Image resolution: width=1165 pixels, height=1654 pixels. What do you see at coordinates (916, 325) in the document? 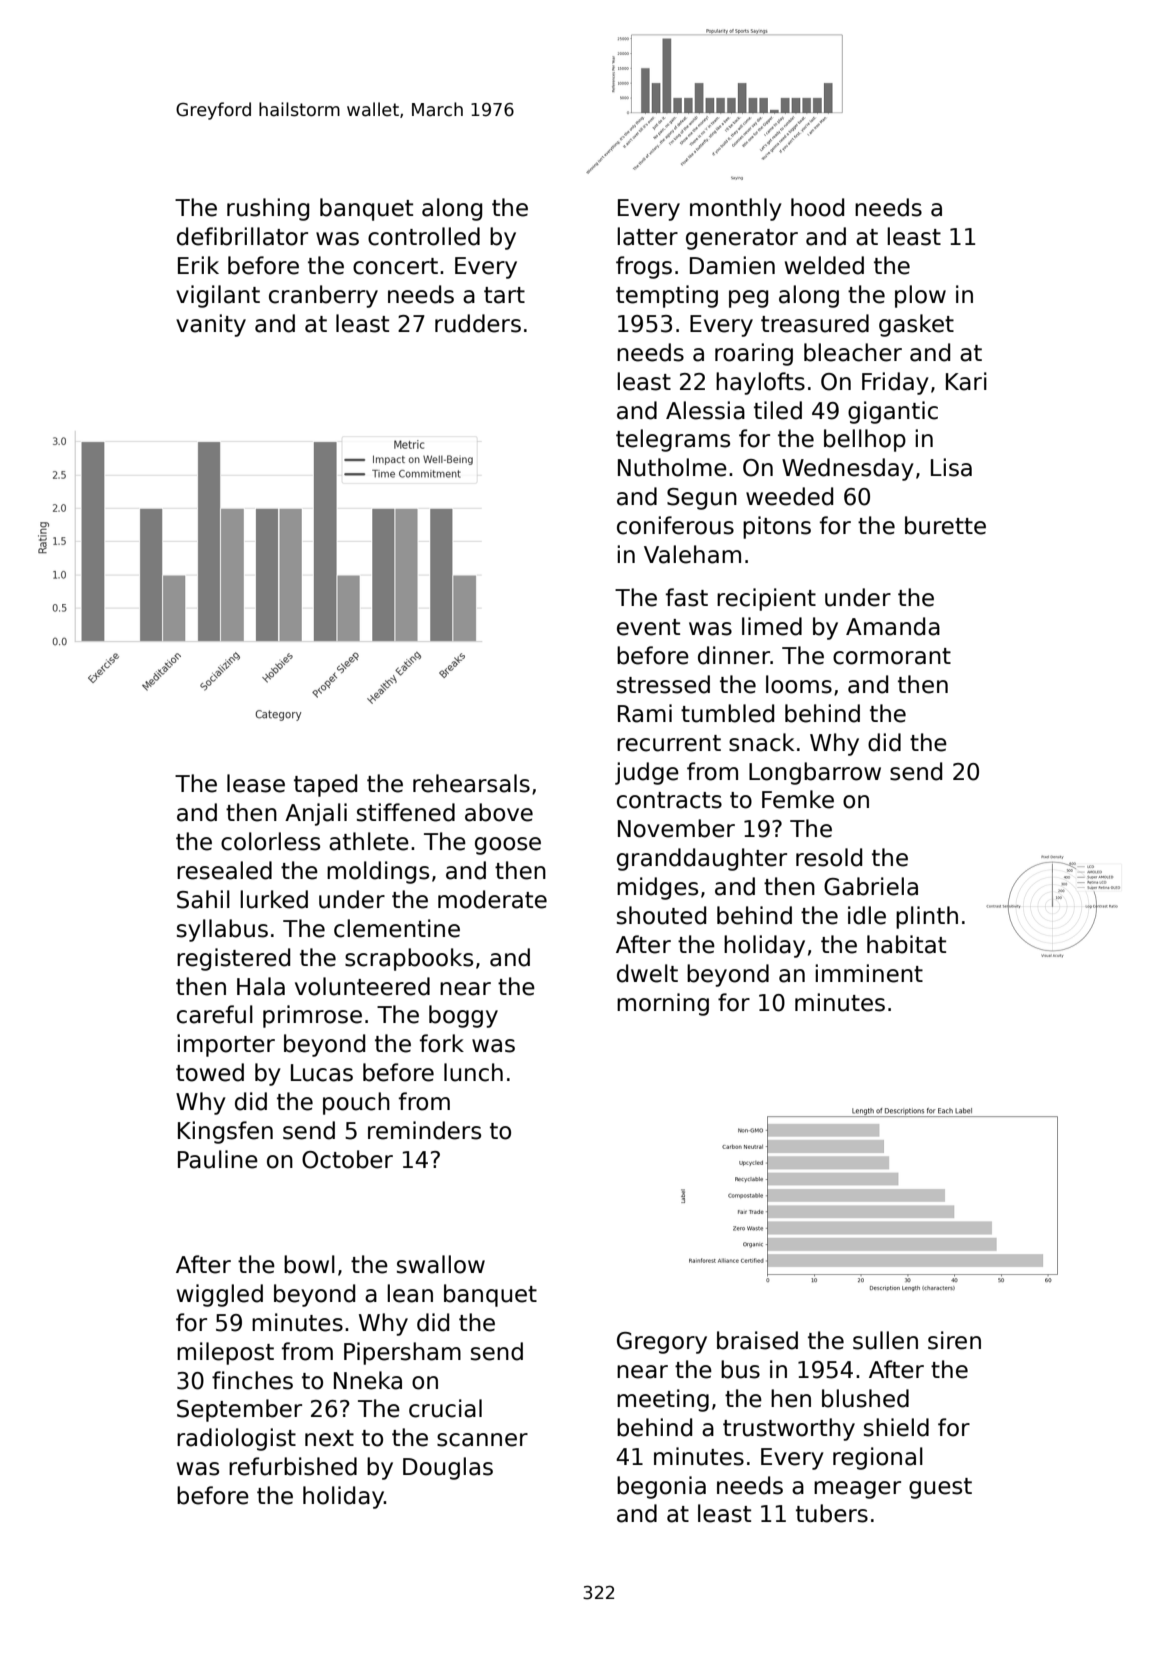
I see `gasket` at bounding box center [916, 325].
